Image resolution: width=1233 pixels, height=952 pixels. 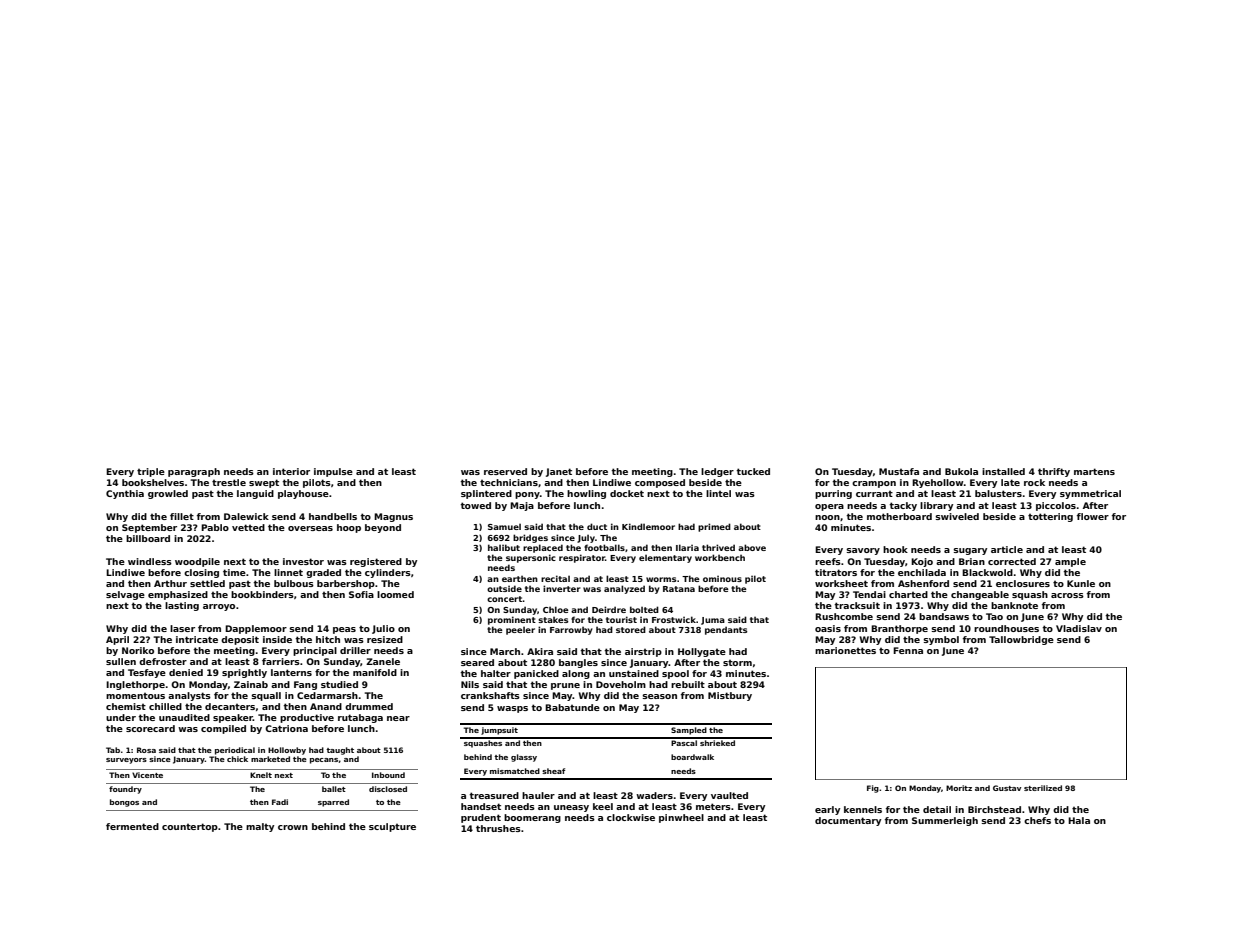 I want to click on Tallowbridge, so click(x=1021, y=640).
